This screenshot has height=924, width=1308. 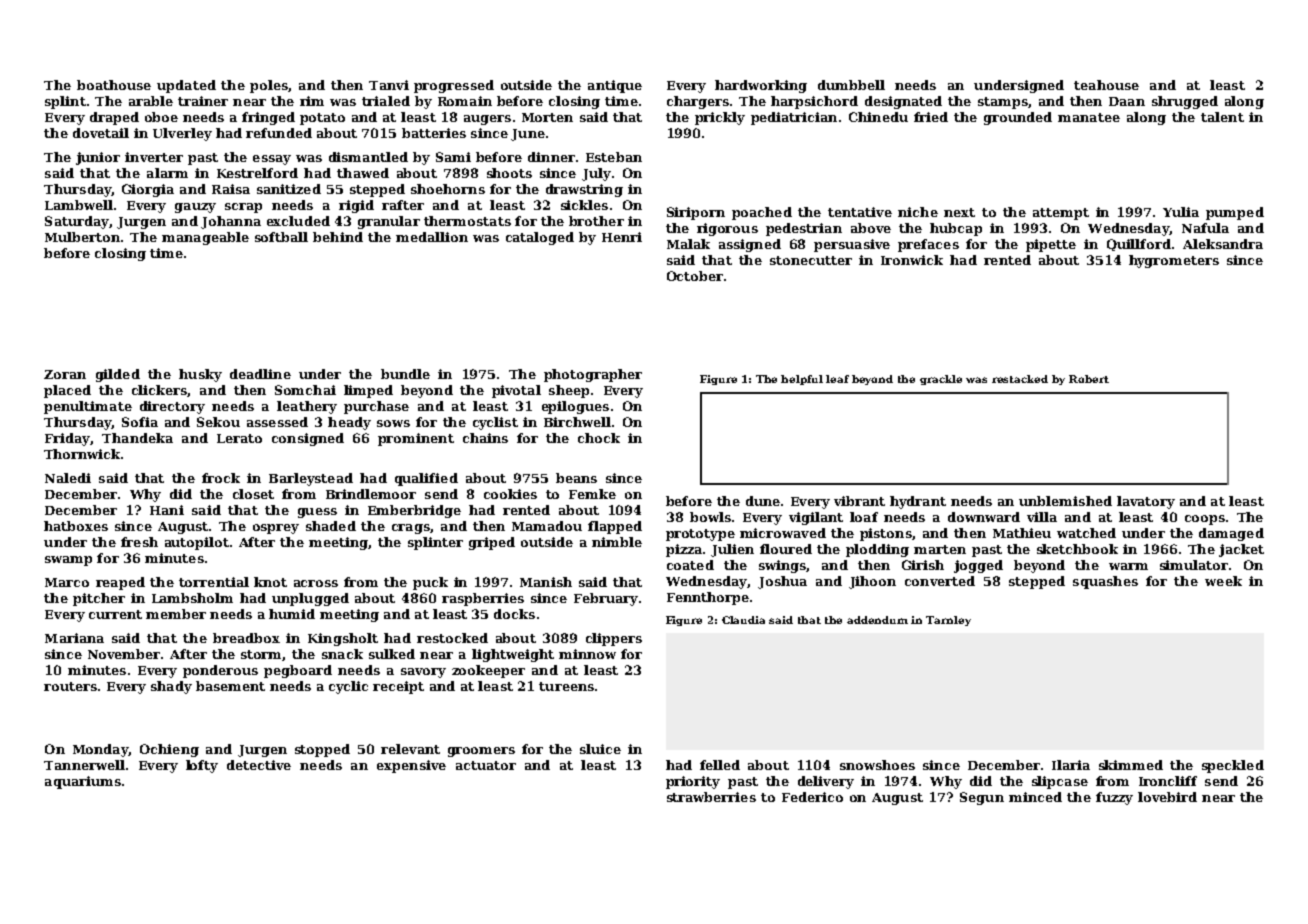 What do you see at coordinates (205, 238) in the screenshot?
I see `manageable` at bounding box center [205, 238].
